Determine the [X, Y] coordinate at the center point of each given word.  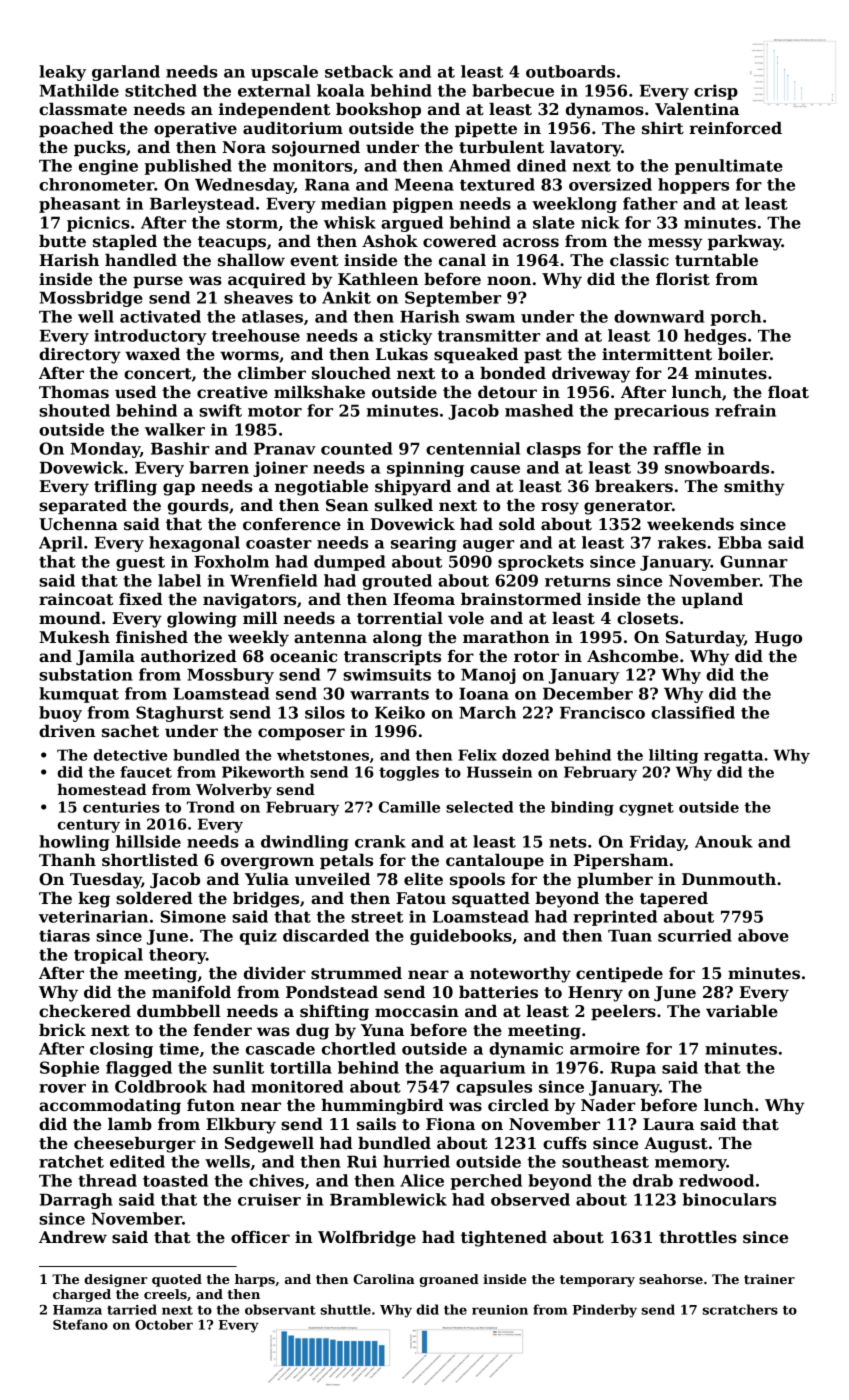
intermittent [657, 354]
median [353, 203]
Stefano [80, 1324]
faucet [146, 772]
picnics [98, 224]
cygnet [646, 809]
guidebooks [461, 937]
